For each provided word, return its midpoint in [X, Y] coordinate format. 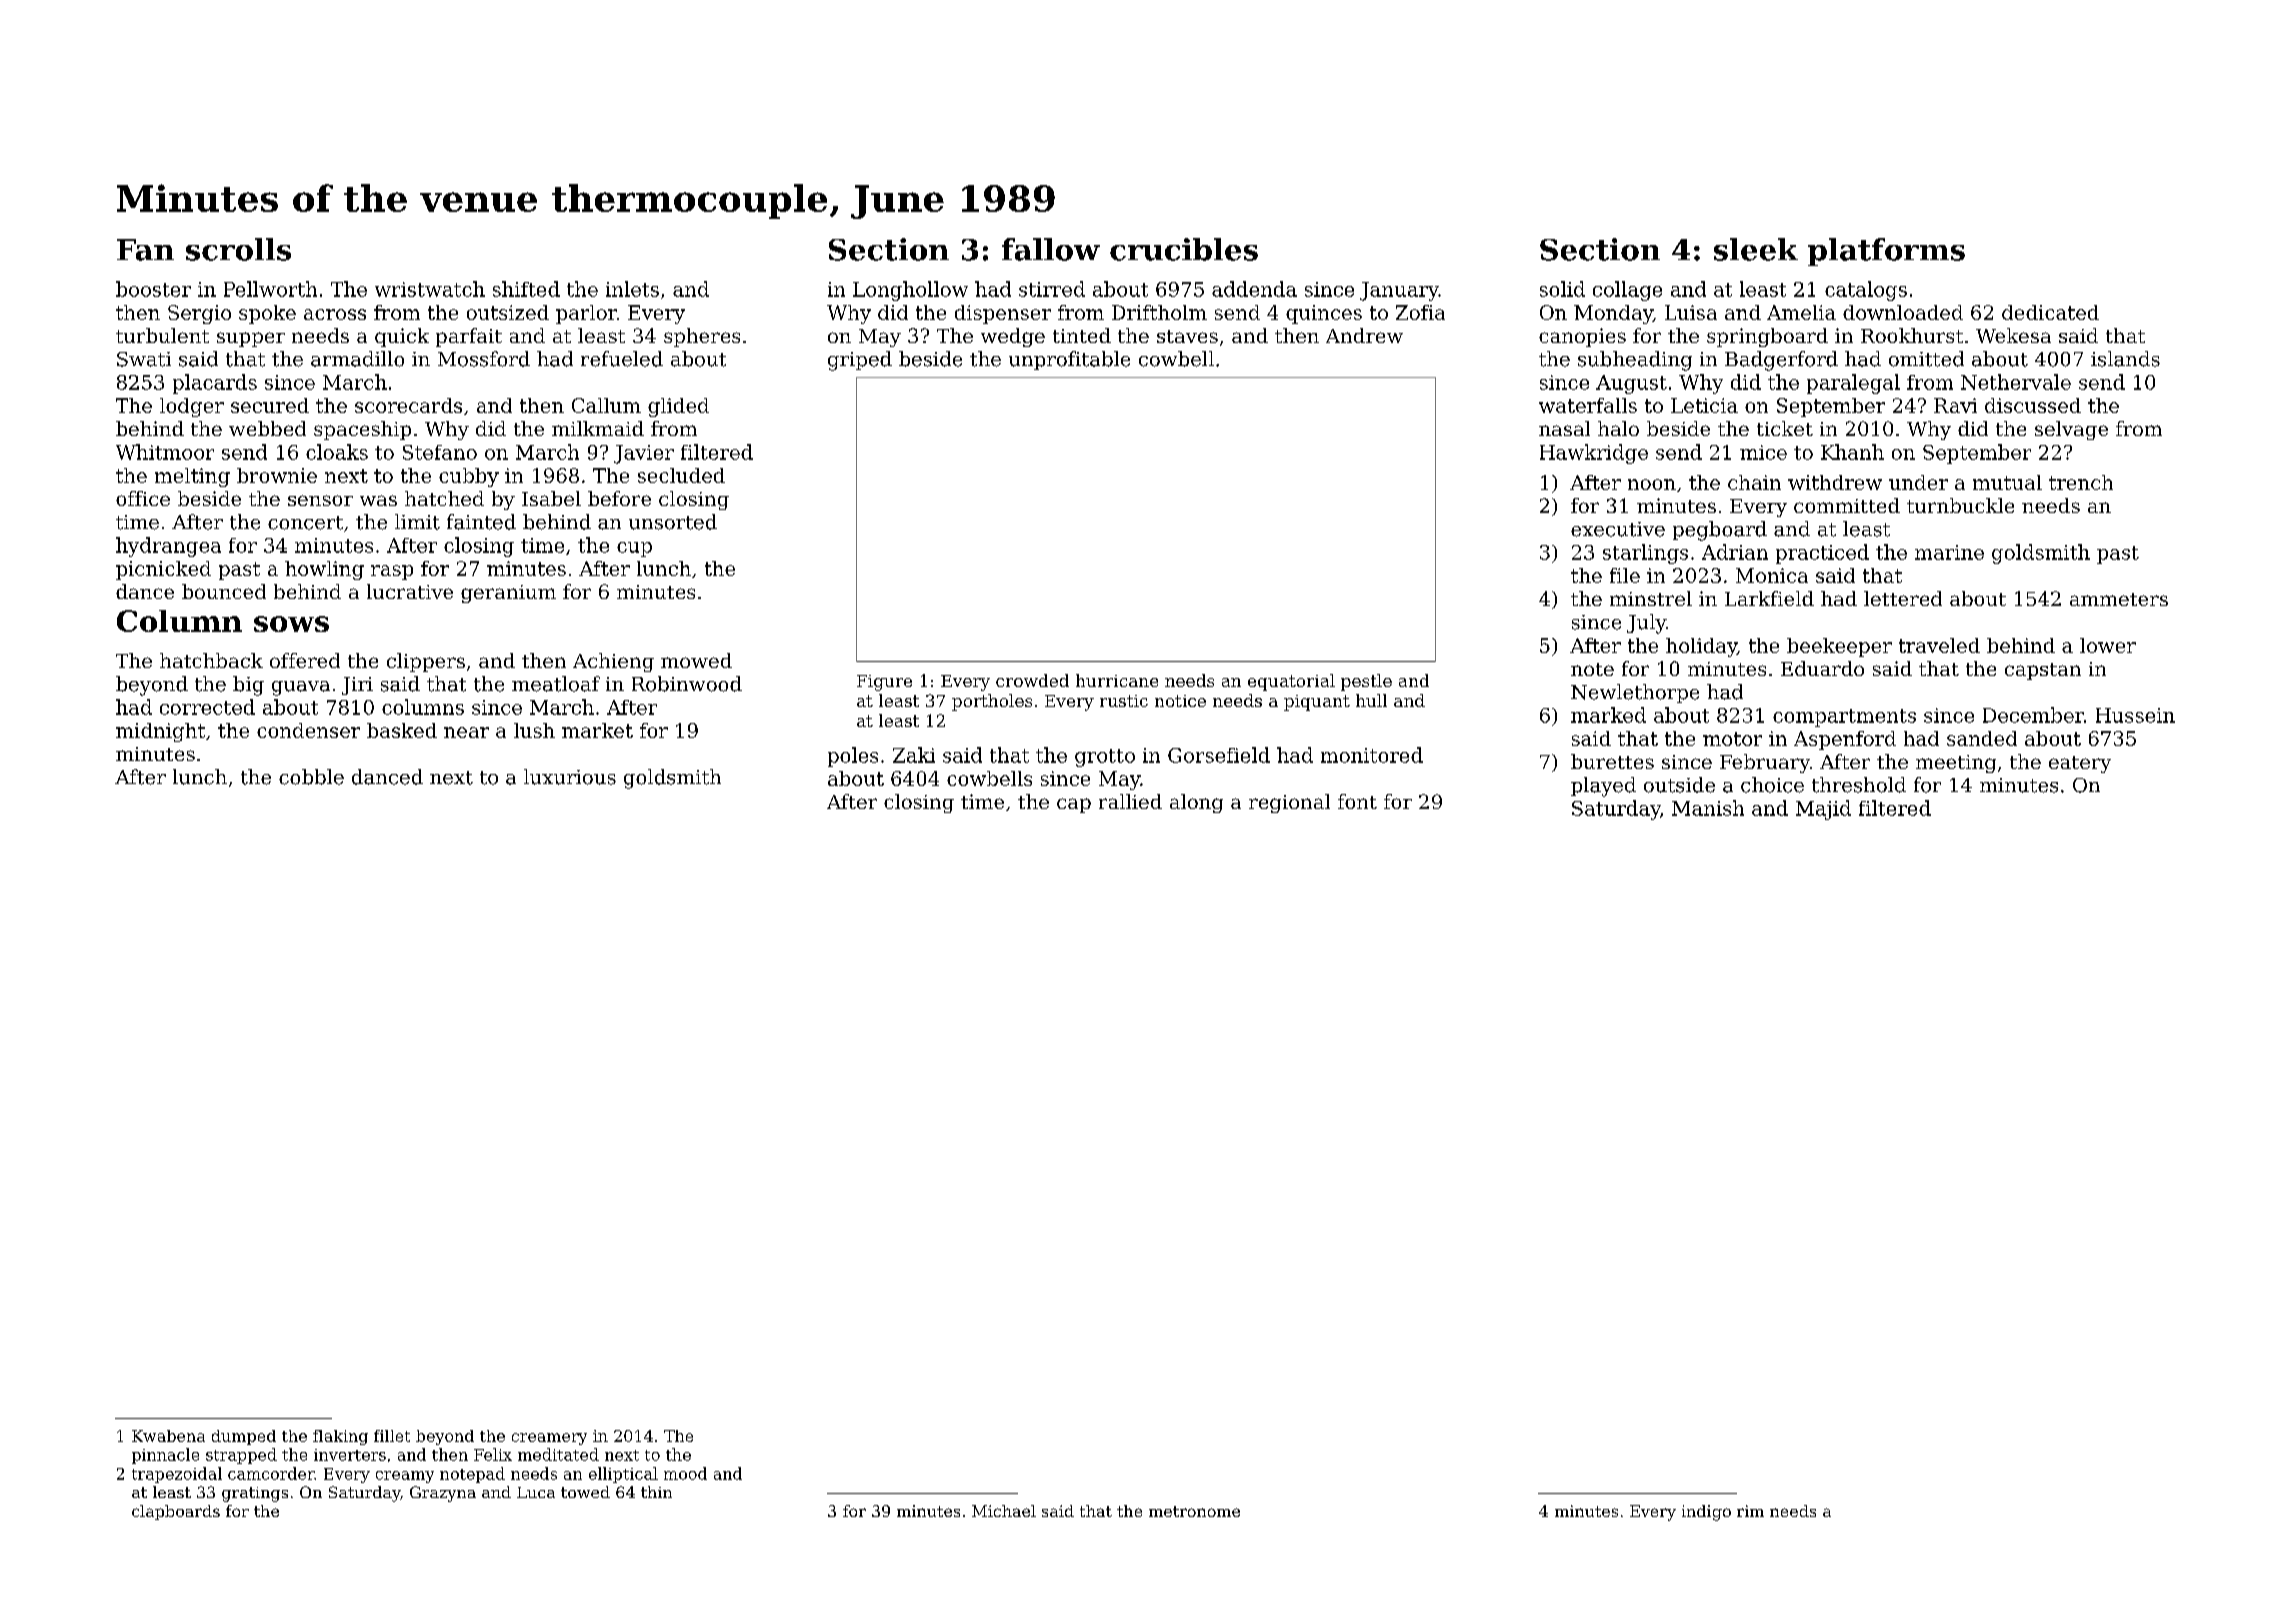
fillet [392, 1436]
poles [853, 757]
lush [534, 730]
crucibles [1184, 249]
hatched [444, 498]
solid [1562, 289]
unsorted [673, 522]
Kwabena [168, 1436]
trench [2081, 482]
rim [1750, 1511]
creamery [549, 1439]
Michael [1004, 1511]
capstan [2043, 671]
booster [153, 289]
